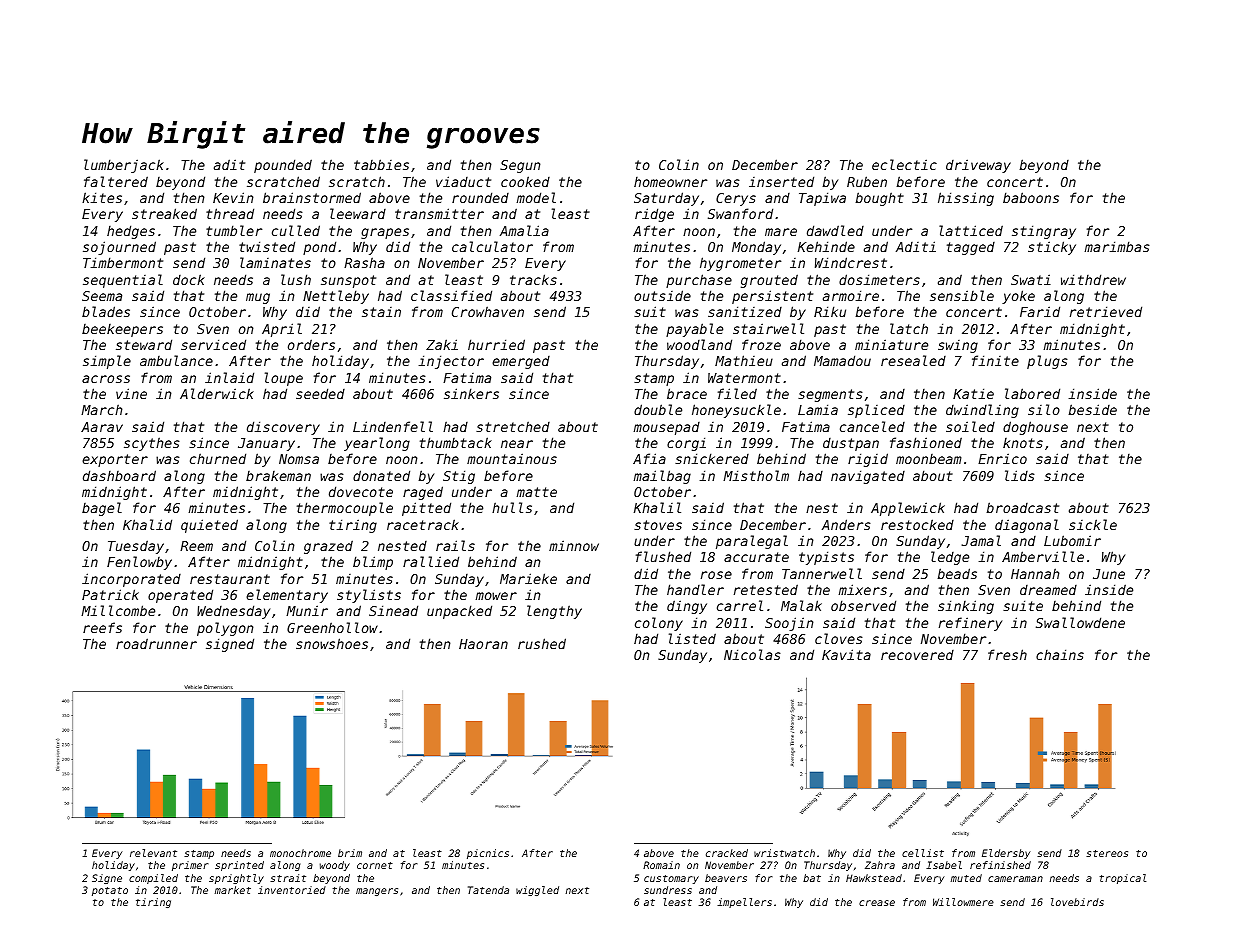 Image resolution: width=1233 pixels, height=952 pixels. Describe the element at coordinates (124, 166) in the screenshot. I see `lumberjack` at that location.
